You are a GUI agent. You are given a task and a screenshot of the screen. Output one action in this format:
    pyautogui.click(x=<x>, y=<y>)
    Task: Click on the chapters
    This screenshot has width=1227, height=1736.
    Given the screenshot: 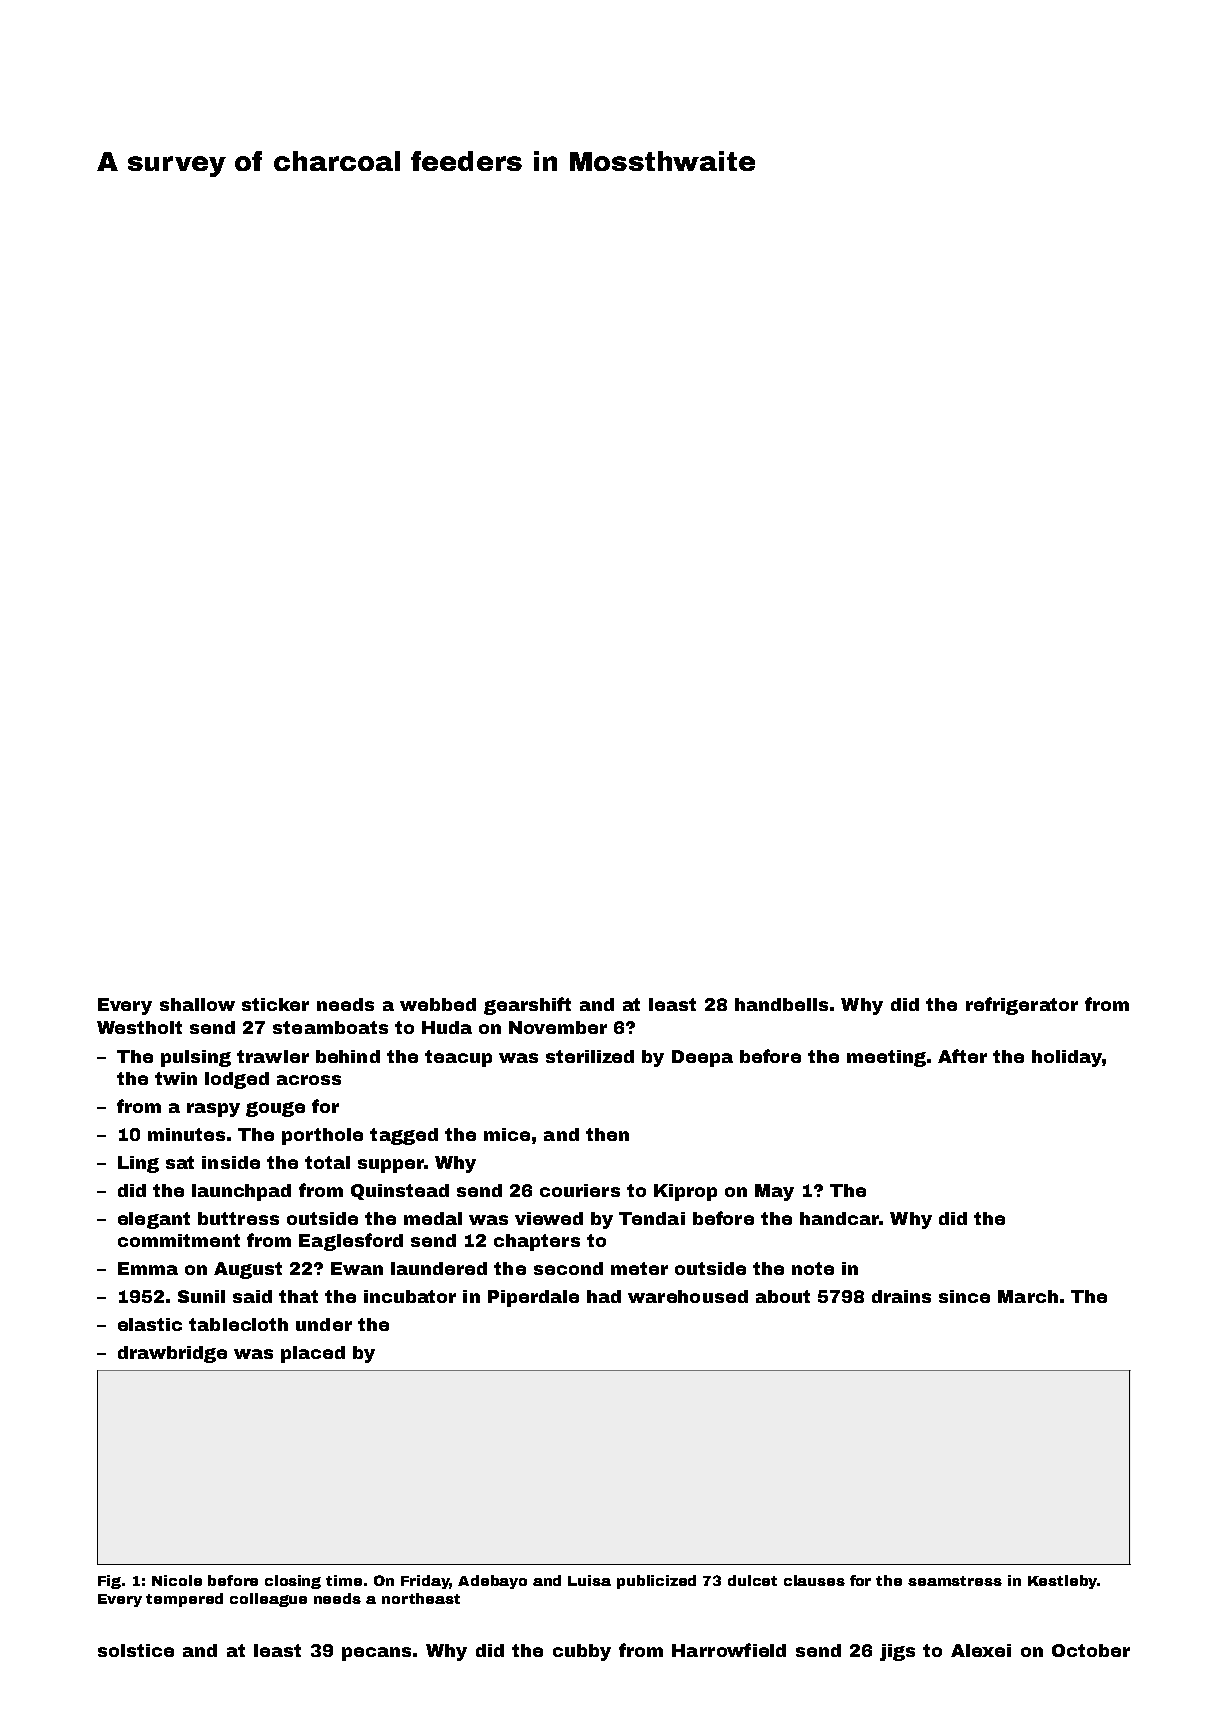 What is the action you would take?
    pyautogui.click(x=537, y=1242)
